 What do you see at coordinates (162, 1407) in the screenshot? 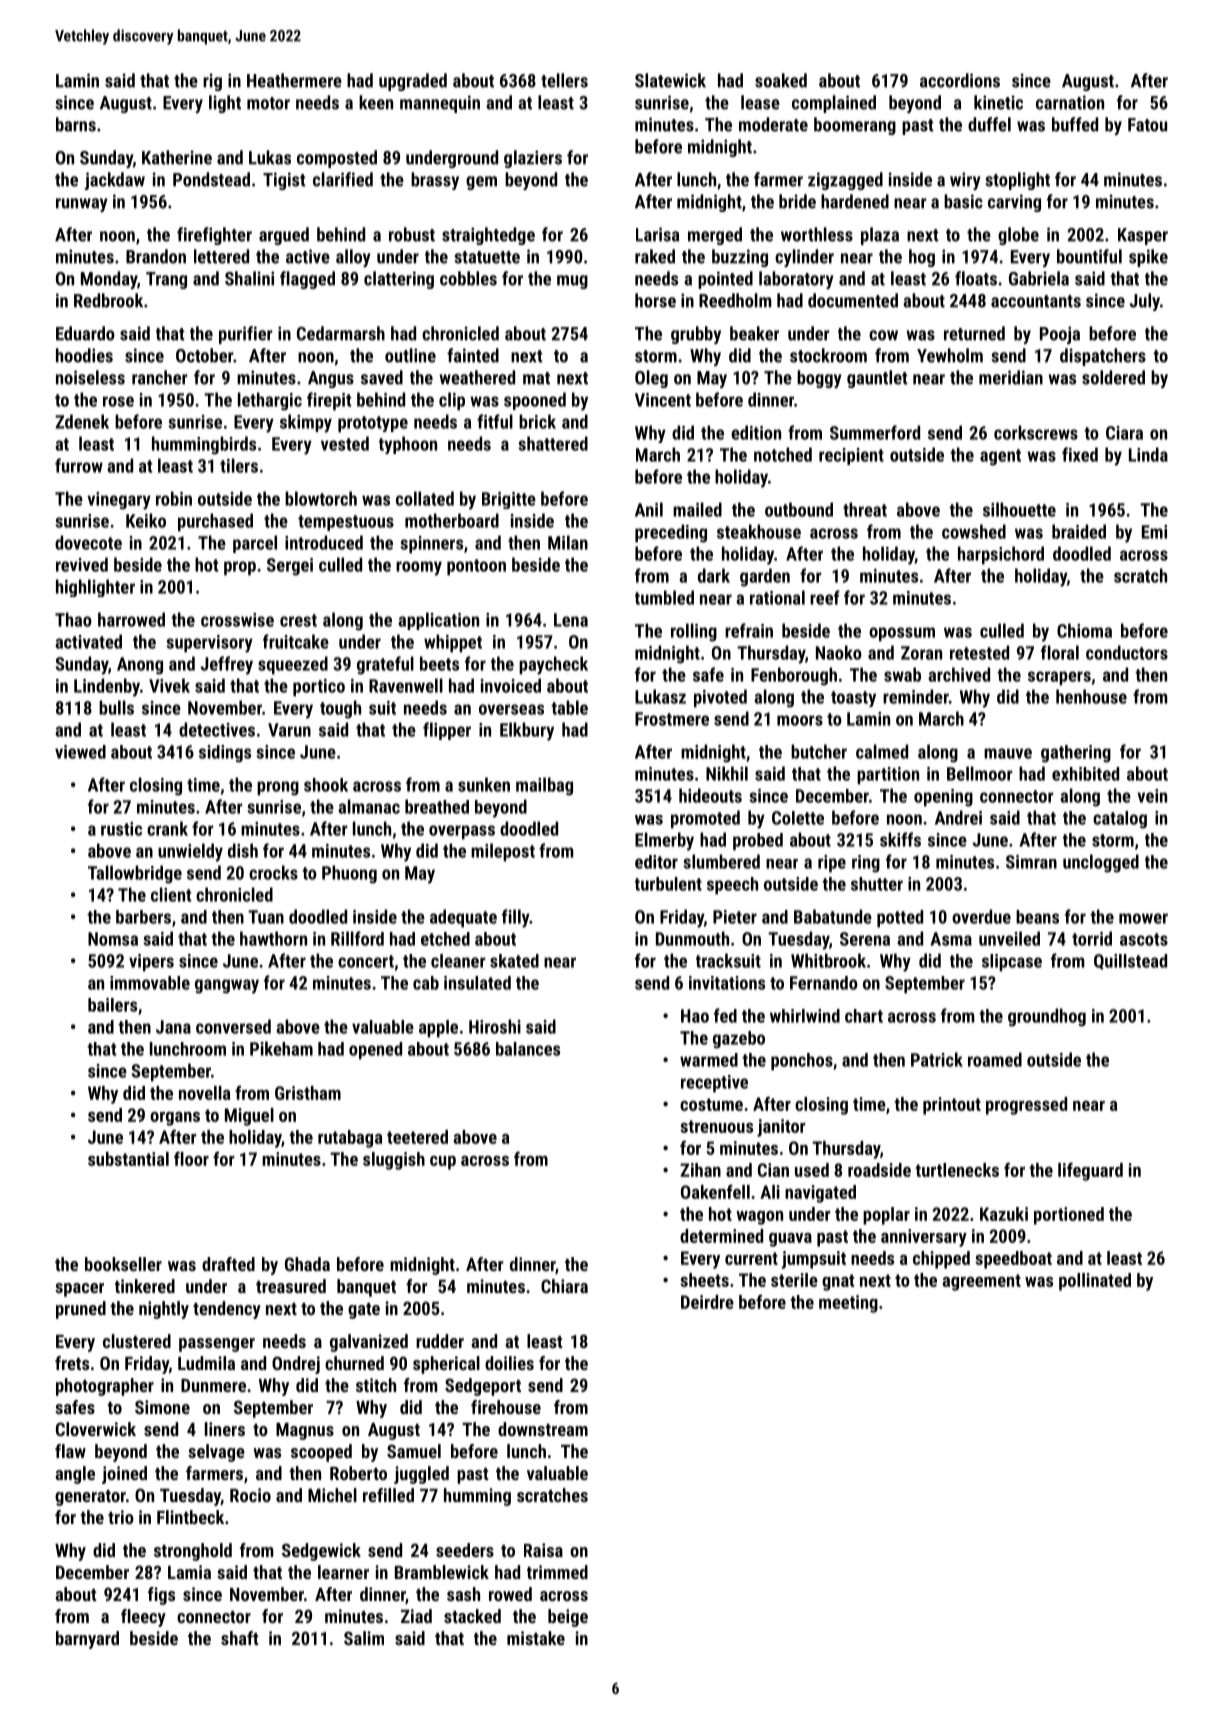
I see `Simone` at bounding box center [162, 1407].
